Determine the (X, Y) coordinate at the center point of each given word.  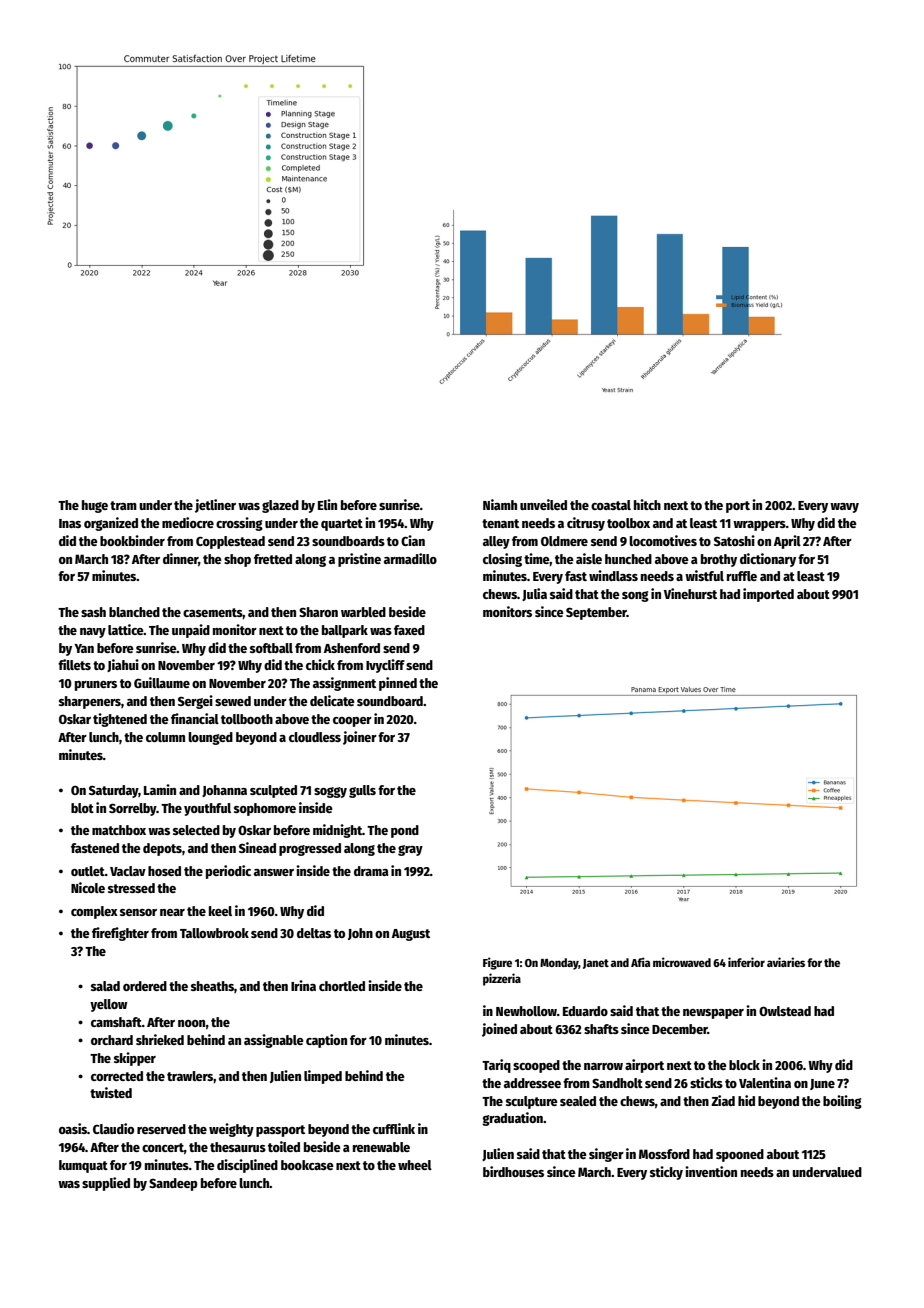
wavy (844, 508)
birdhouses (513, 1171)
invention (711, 1171)
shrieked (160, 1039)
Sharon (318, 612)
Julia (534, 594)
